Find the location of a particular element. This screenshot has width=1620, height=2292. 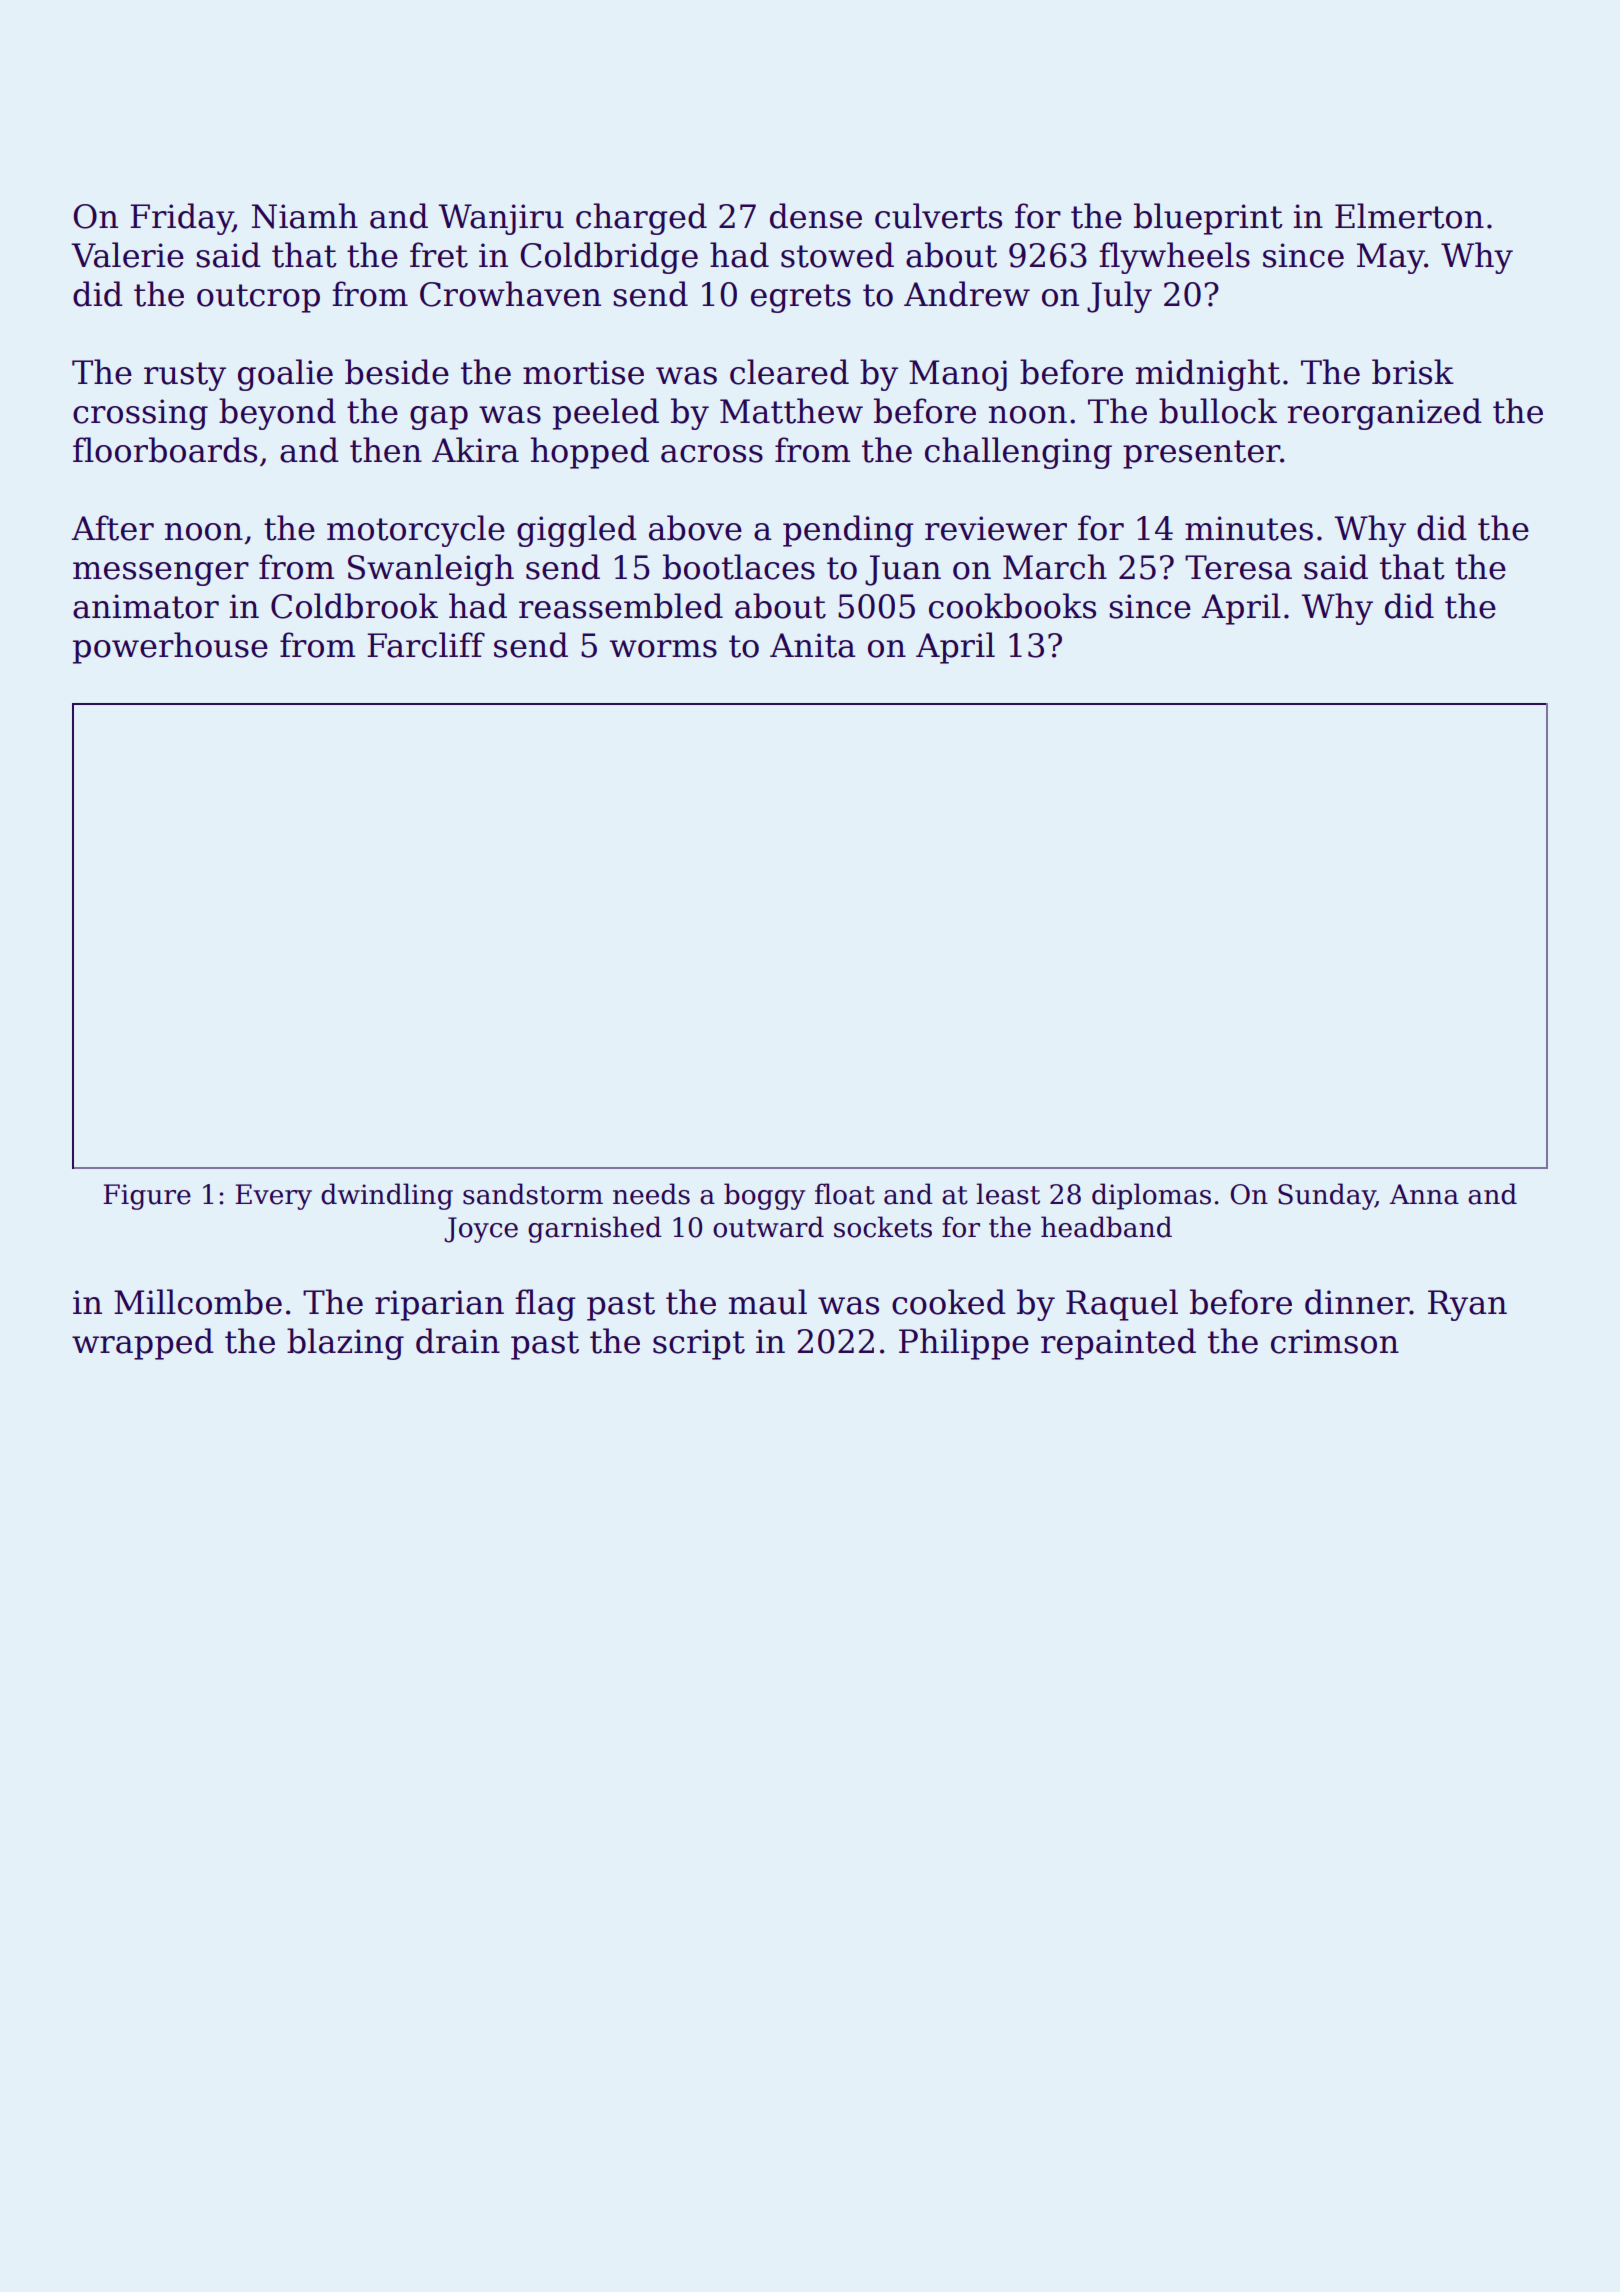

Niamh is located at coordinates (305, 216).
